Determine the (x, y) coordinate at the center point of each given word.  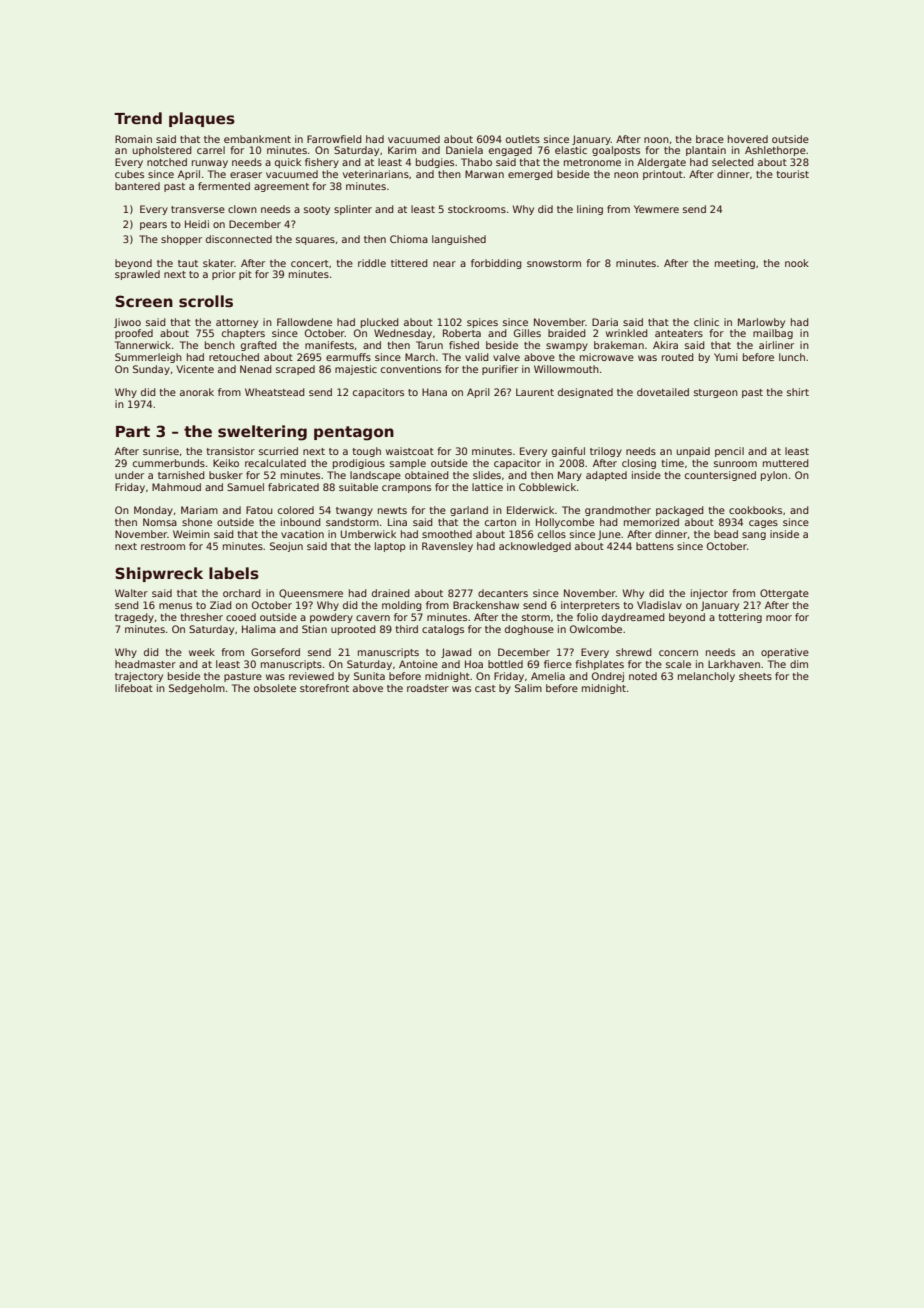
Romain (133, 139)
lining (590, 210)
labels (234, 573)
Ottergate (784, 594)
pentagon (354, 433)
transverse (198, 209)
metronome (592, 162)
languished (459, 240)
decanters (503, 593)
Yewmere (656, 209)
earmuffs (348, 357)
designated (585, 393)
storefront (324, 688)
